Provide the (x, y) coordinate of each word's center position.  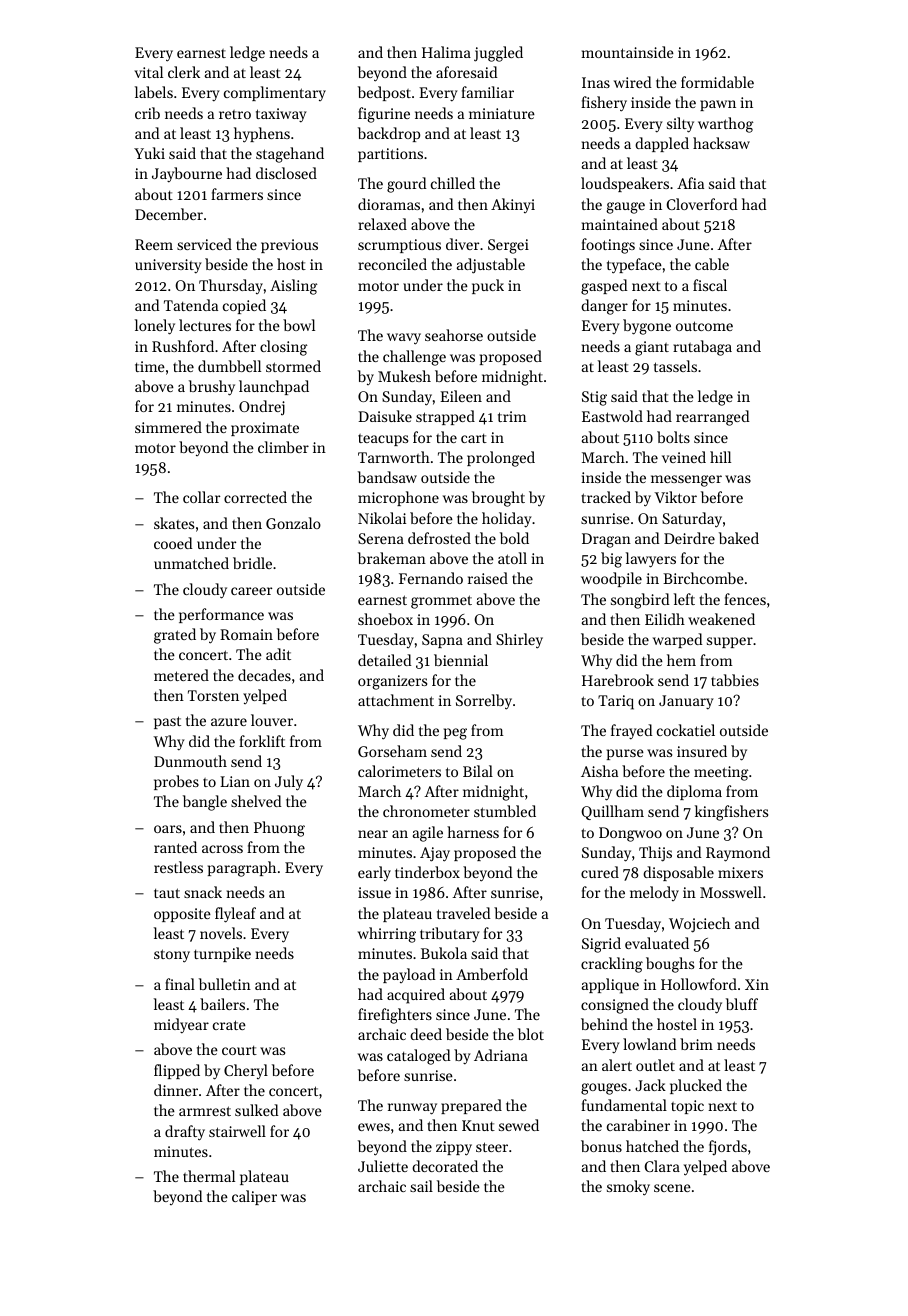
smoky (628, 1188)
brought (498, 499)
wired (633, 82)
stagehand (290, 155)
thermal (209, 1176)
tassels (675, 366)
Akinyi (513, 205)
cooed (173, 543)
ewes (374, 1127)
